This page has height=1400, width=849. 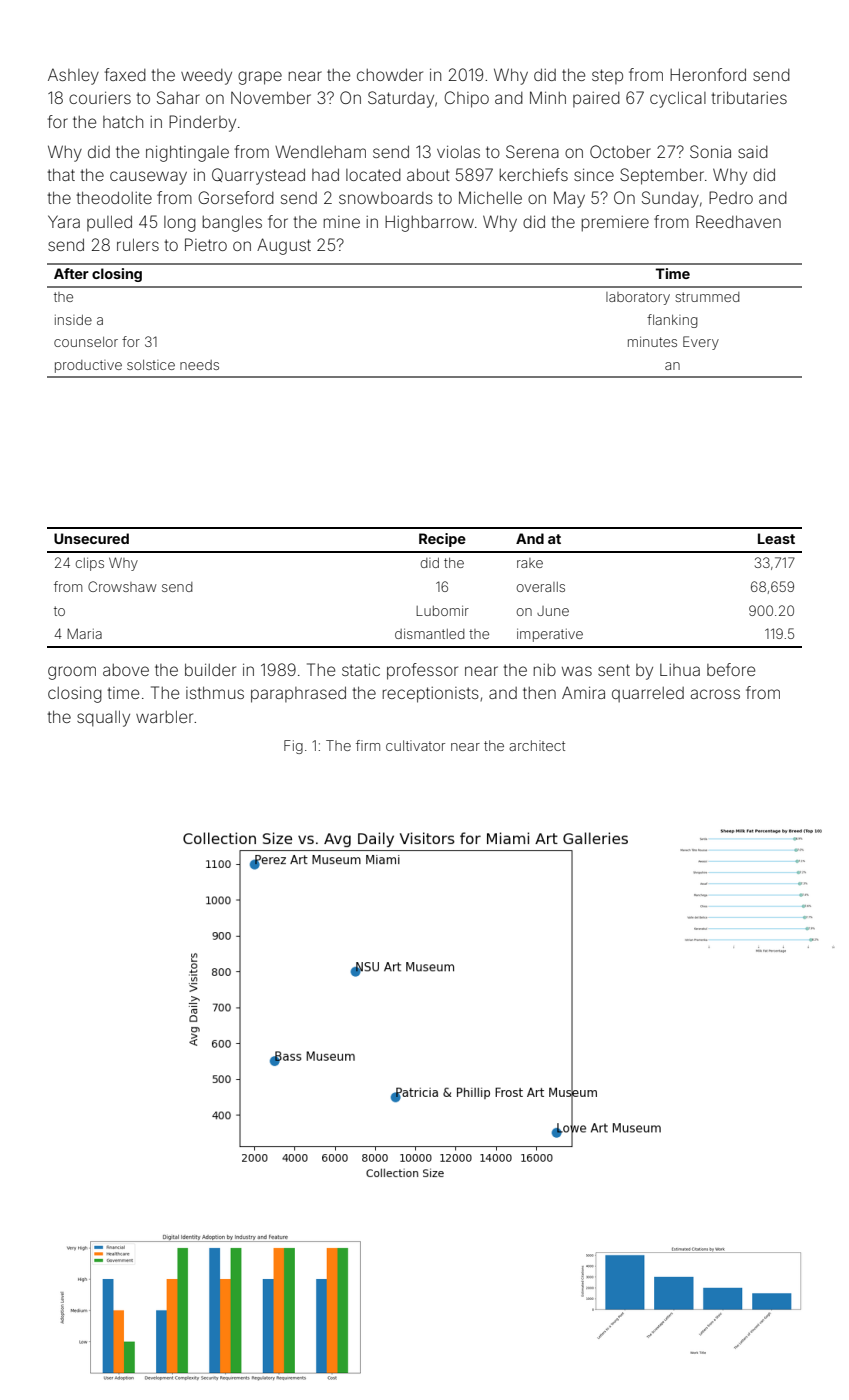 I want to click on Lubomir, so click(x=442, y=611).
